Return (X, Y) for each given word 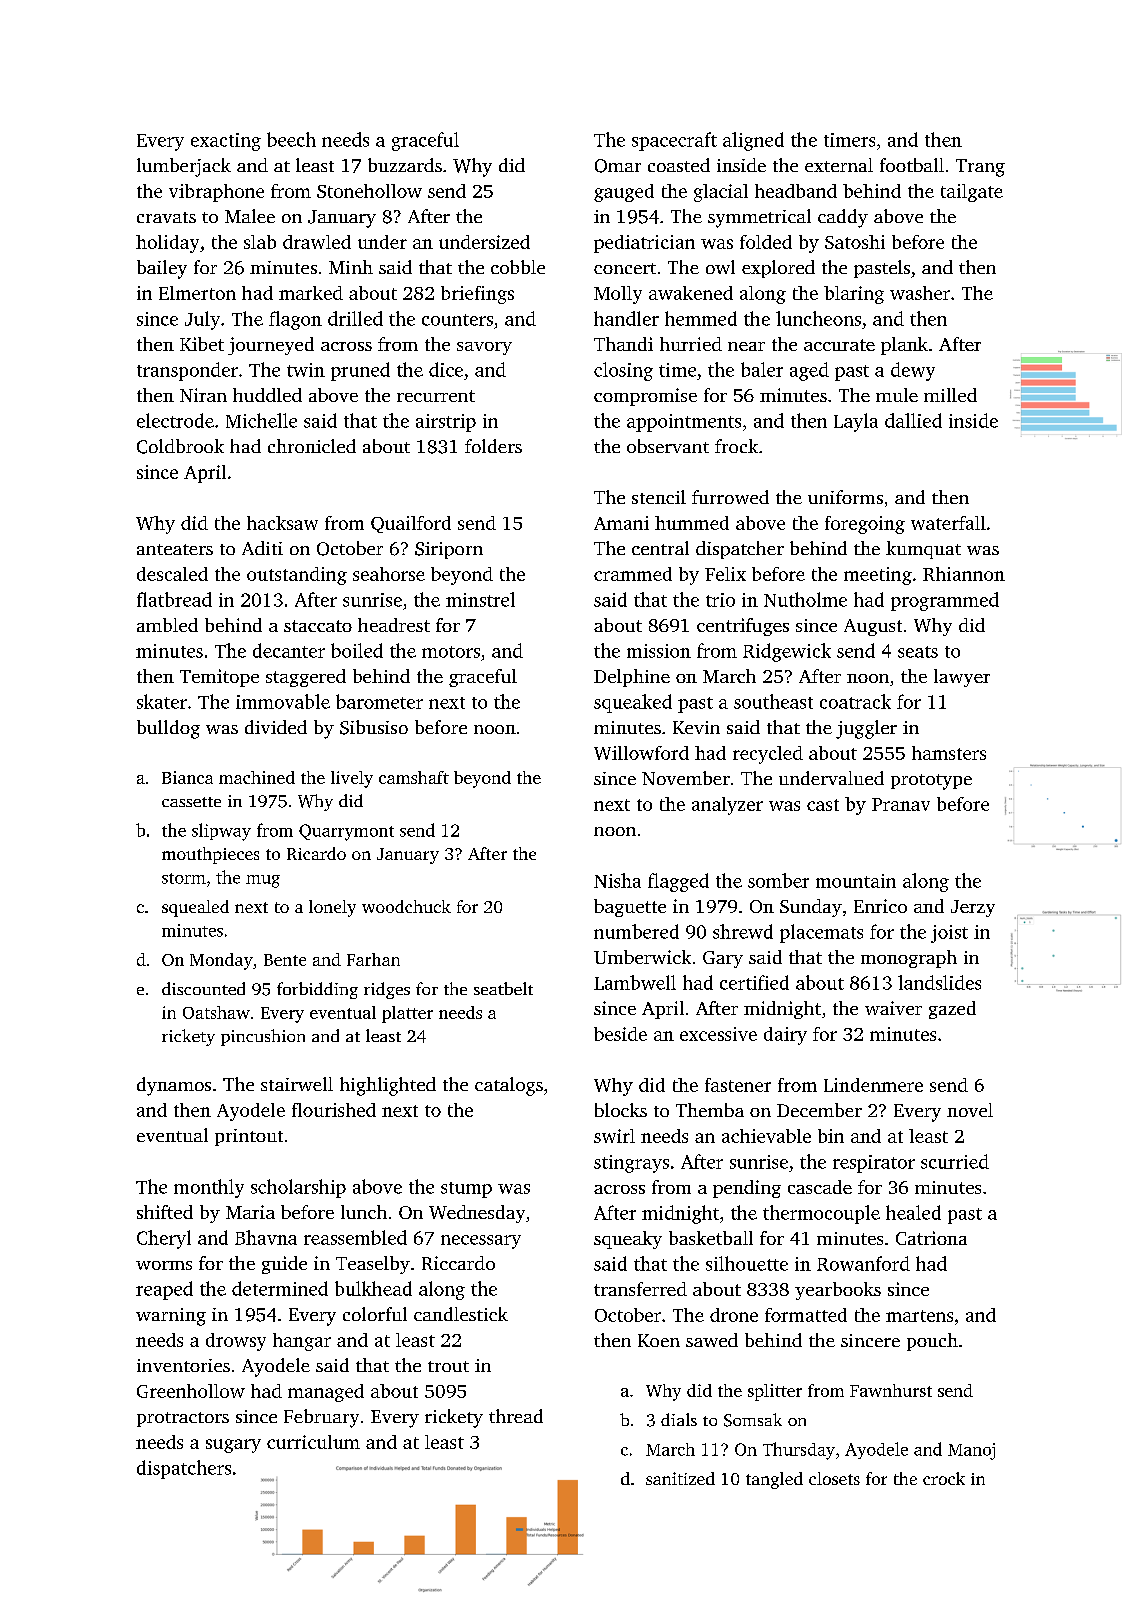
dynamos (174, 1086)
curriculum (313, 1442)
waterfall (948, 523)
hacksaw (282, 523)
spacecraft (674, 141)
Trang (980, 168)
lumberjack (184, 167)
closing (623, 371)
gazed (952, 1010)
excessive (718, 1034)
